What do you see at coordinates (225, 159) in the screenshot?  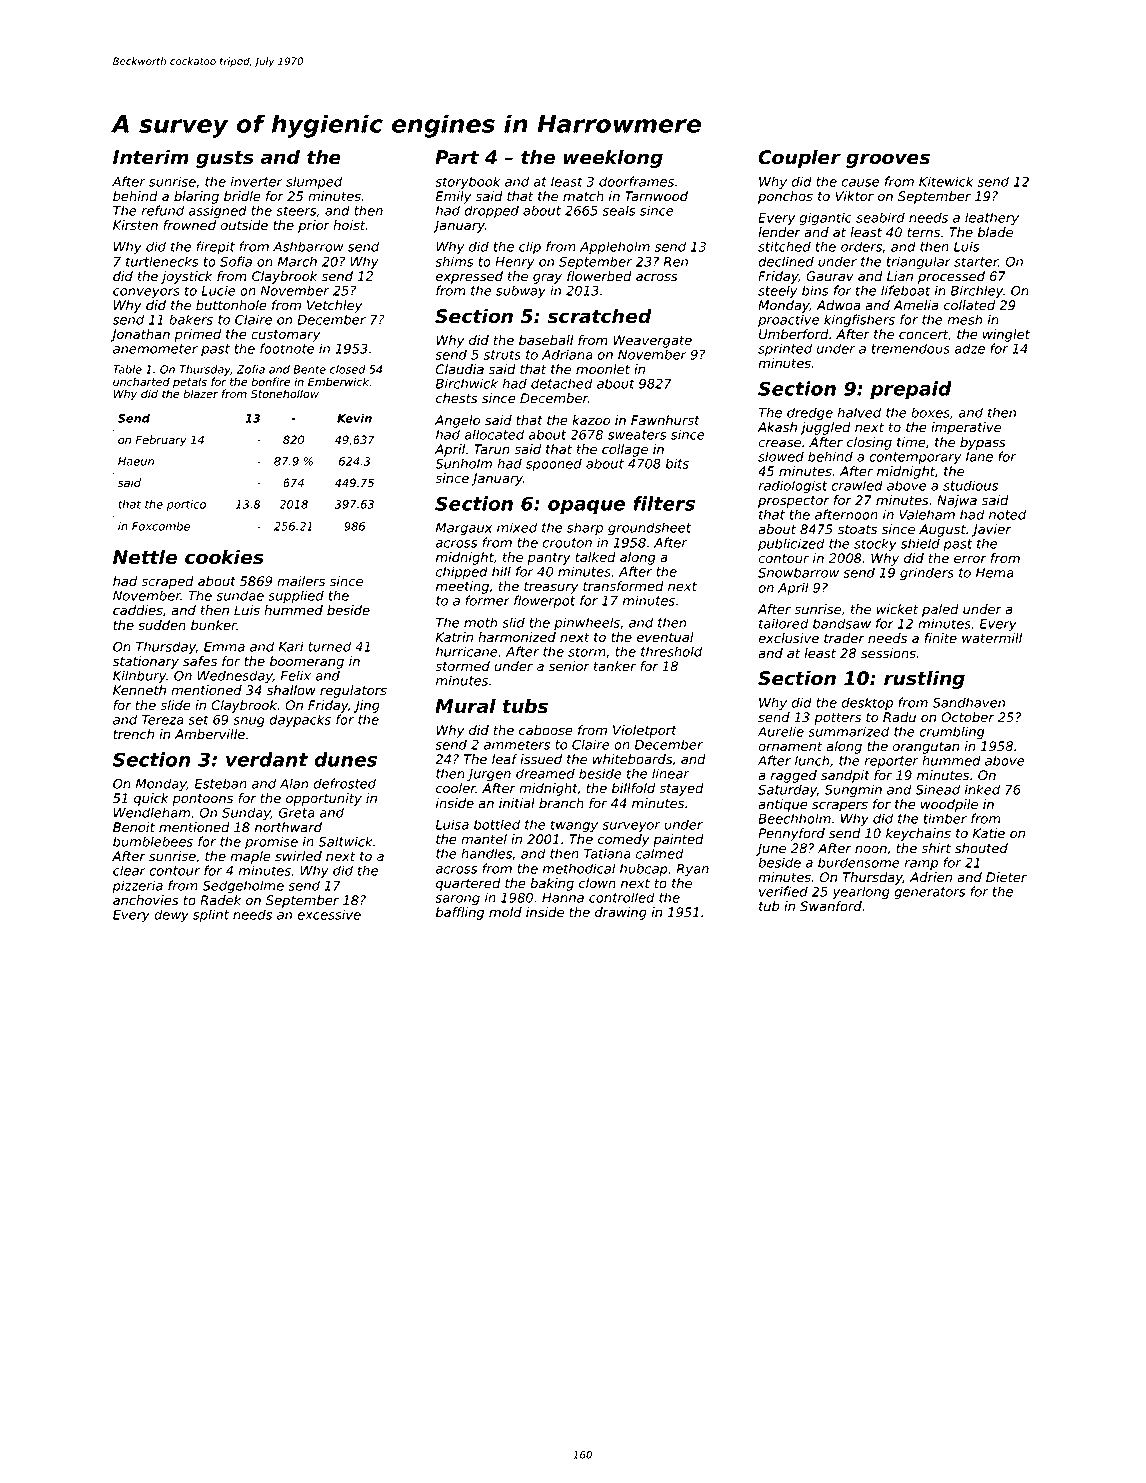 I see `gusts` at bounding box center [225, 159].
